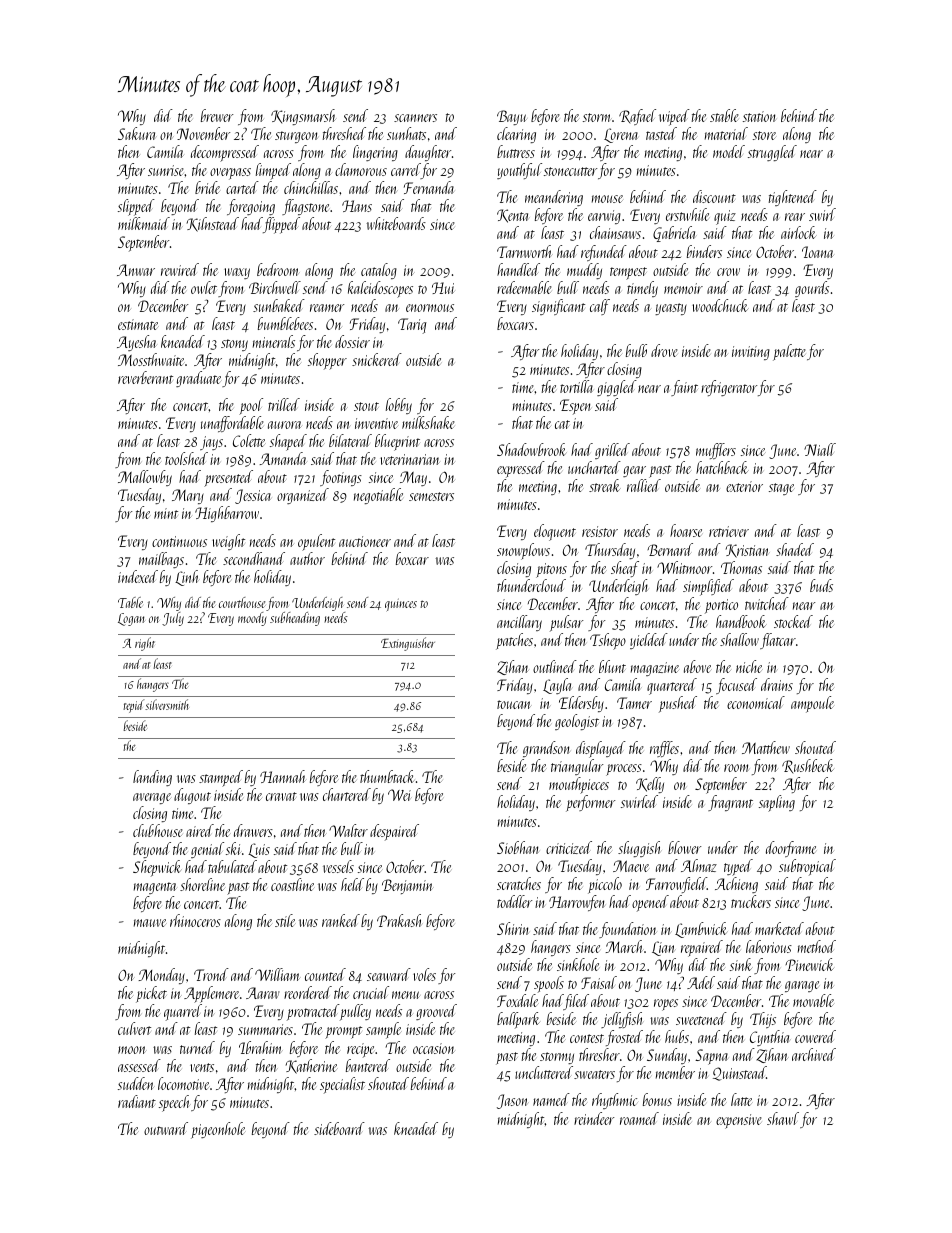 The height and width of the document is (1233, 952). Describe the element at coordinates (292, 884) in the document. I see `coastline` at that location.
